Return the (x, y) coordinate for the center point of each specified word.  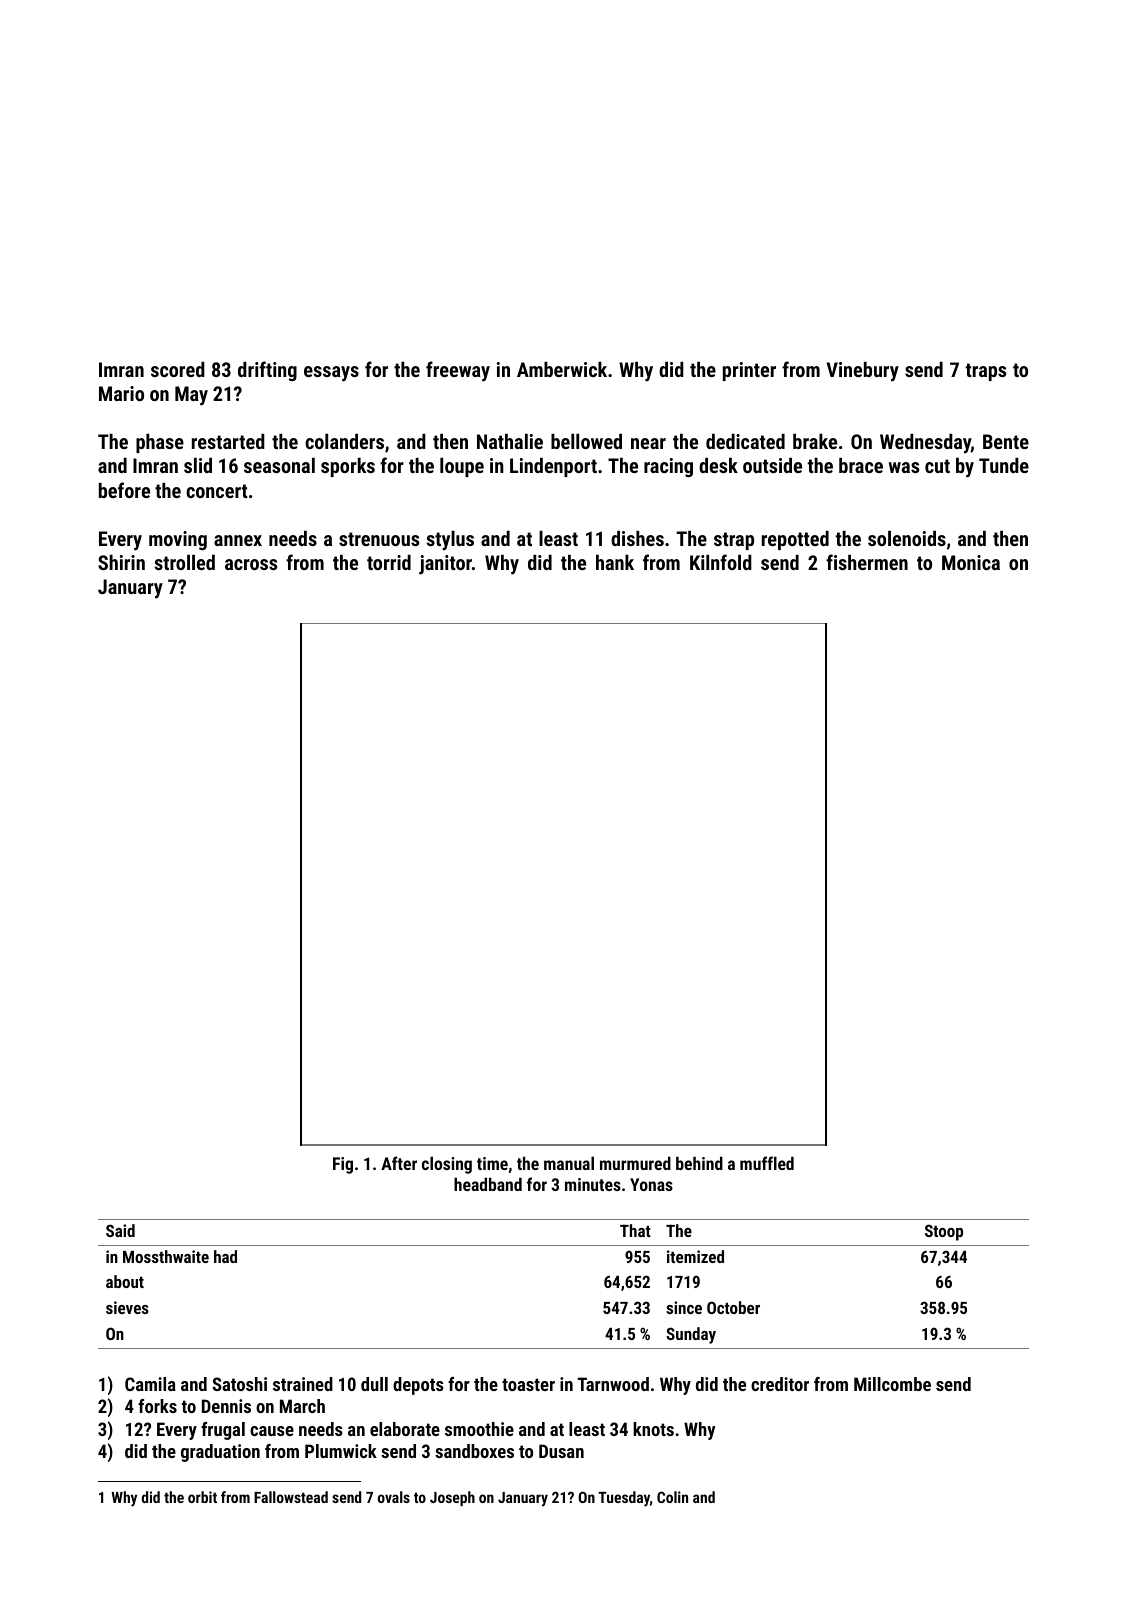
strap (734, 541)
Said (120, 1230)
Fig (343, 1165)
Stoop (944, 1232)
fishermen (867, 562)
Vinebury (862, 372)
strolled (184, 562)
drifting (267, 371)
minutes (593, 1184)
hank (615, 562)
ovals (394, 1497)
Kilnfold (721, 562)
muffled (767, 1163)
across (251, 564)
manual (569, 1163)
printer (749, 371)
